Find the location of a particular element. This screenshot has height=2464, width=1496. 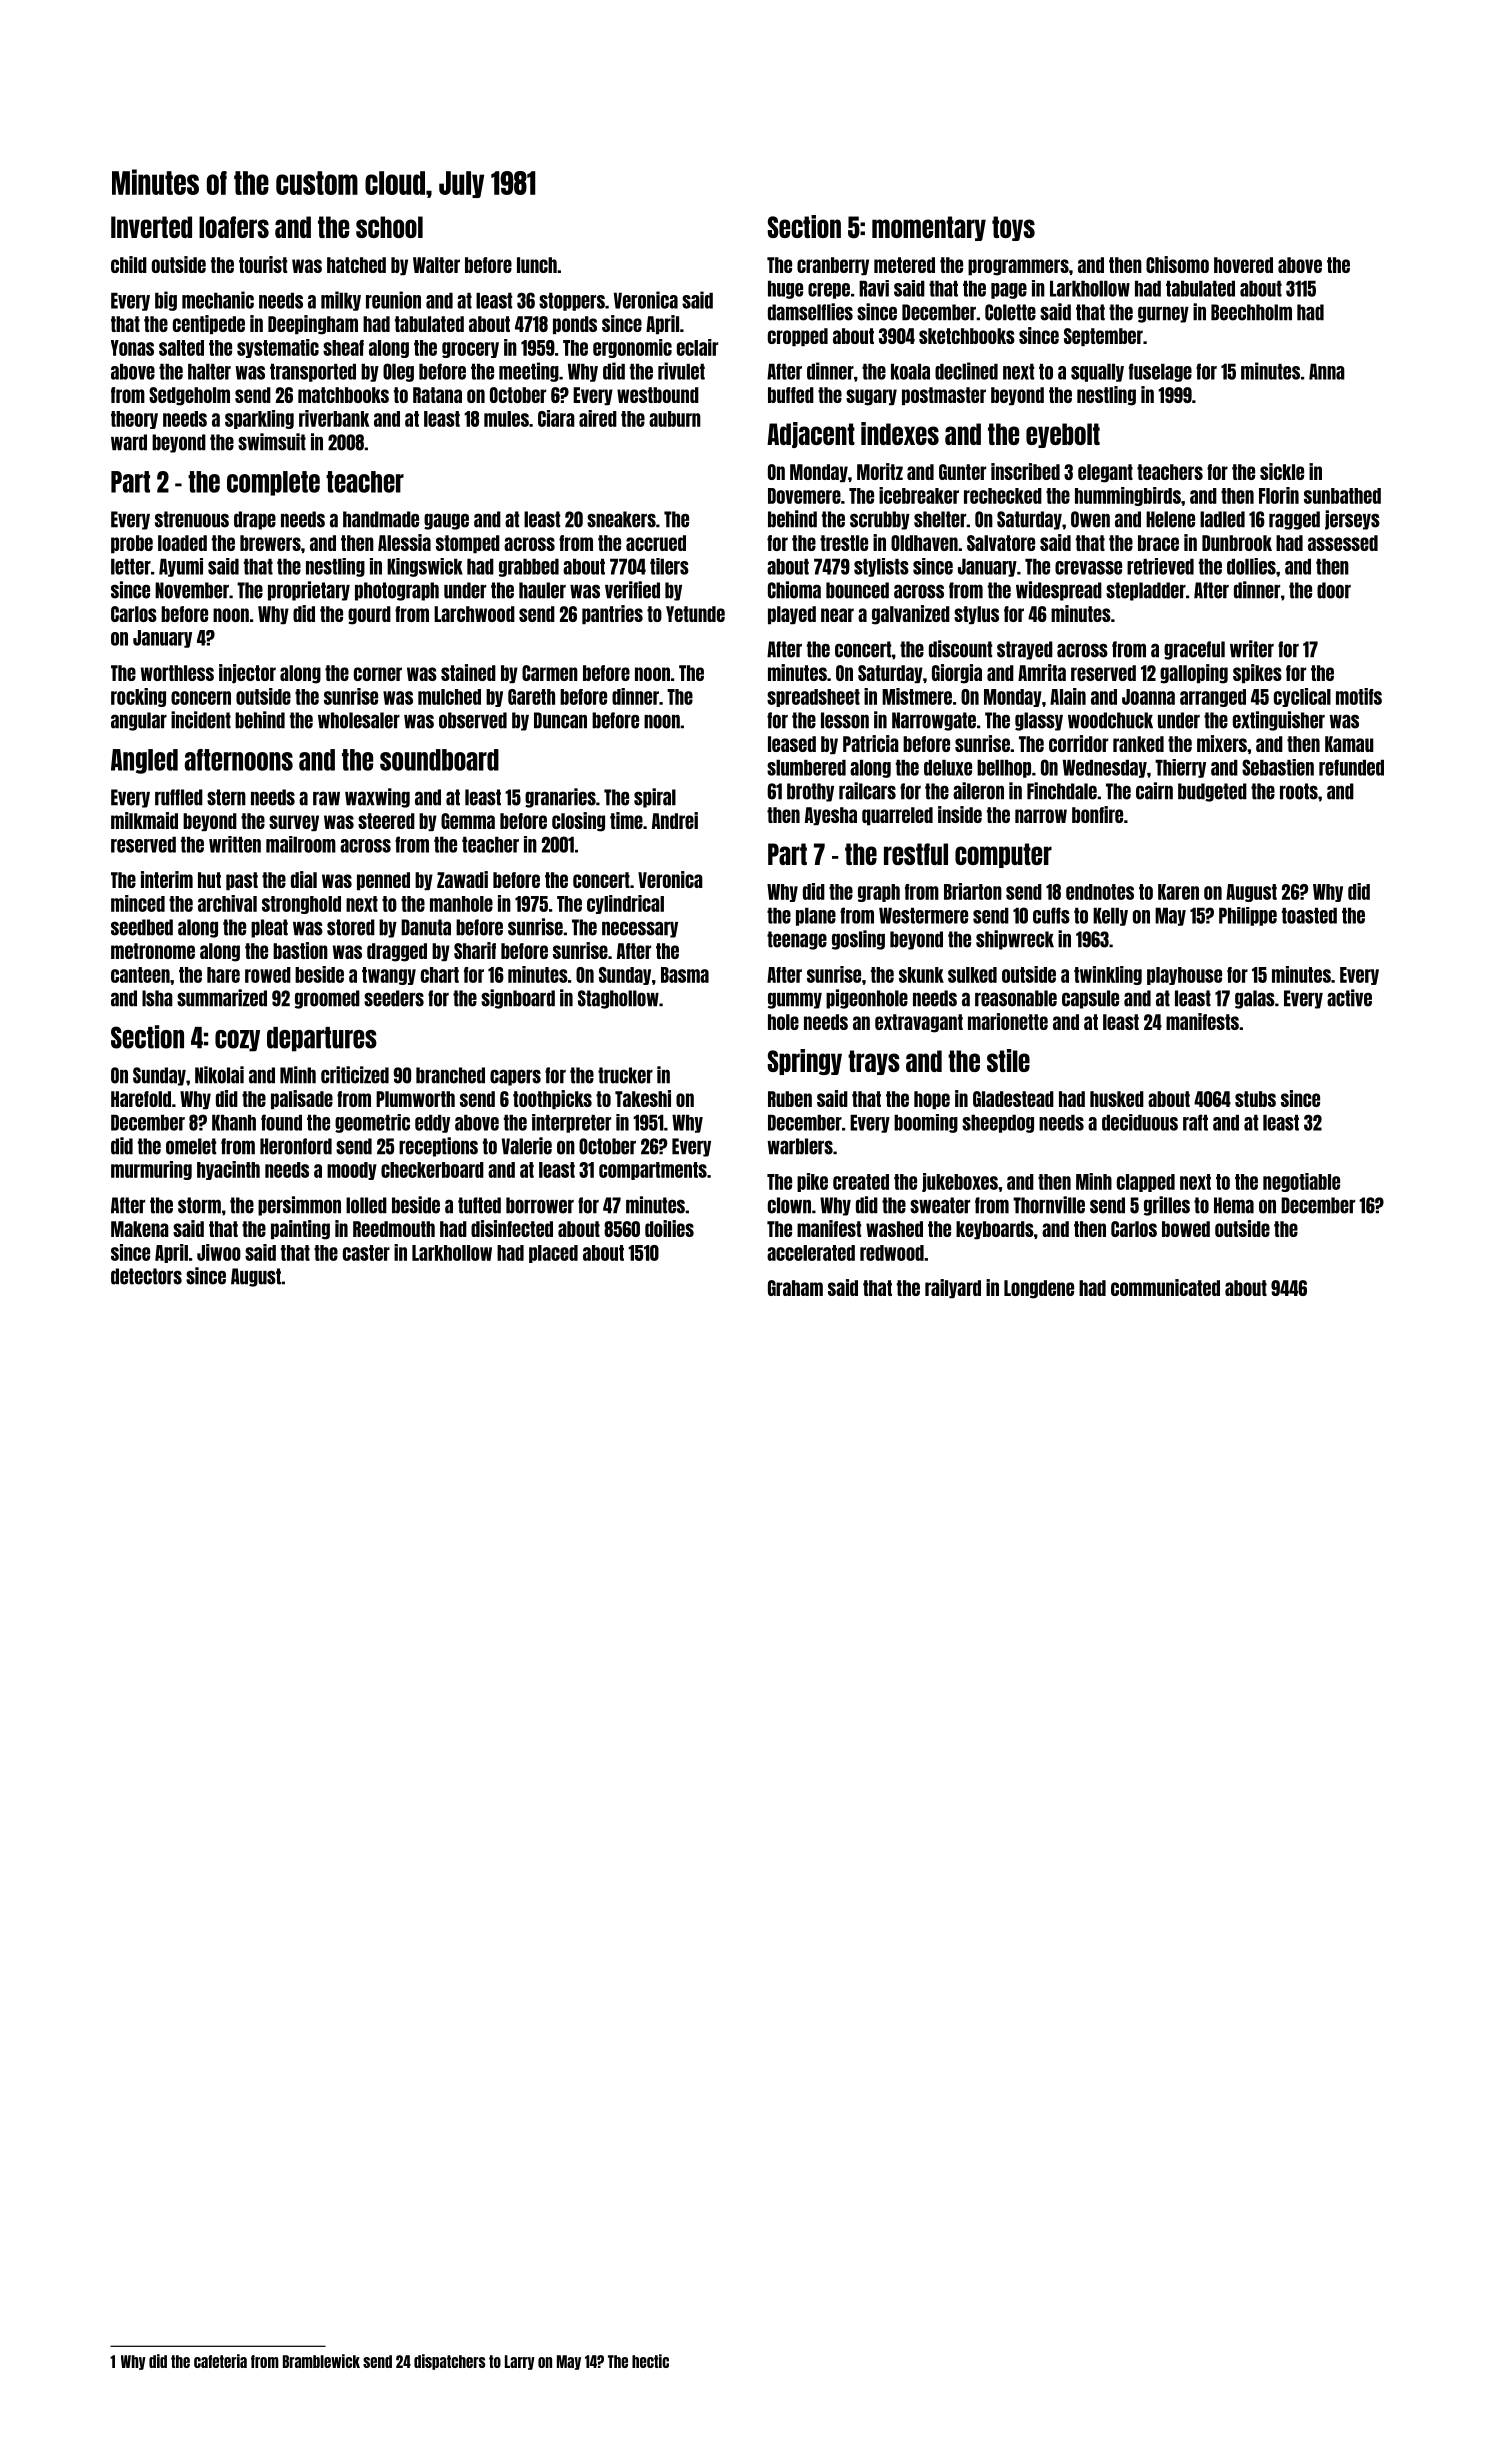

placed is located at coordinates (553, 1254).
